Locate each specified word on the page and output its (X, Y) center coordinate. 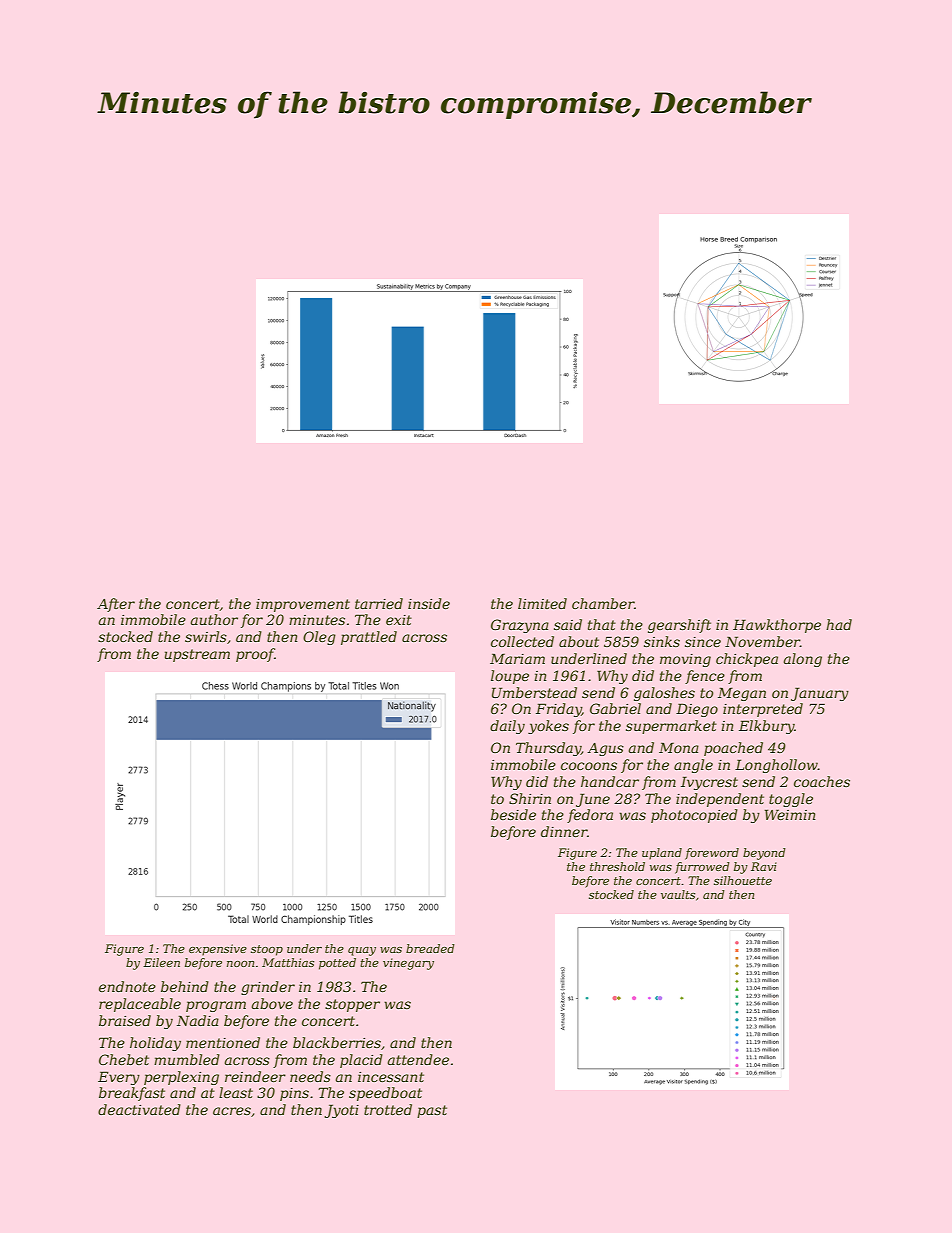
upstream (197, 655)
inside (429, 603)
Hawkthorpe (777, 626)
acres (232, 1111)
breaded (430, 948)
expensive (218, 950)
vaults (678, 894)
